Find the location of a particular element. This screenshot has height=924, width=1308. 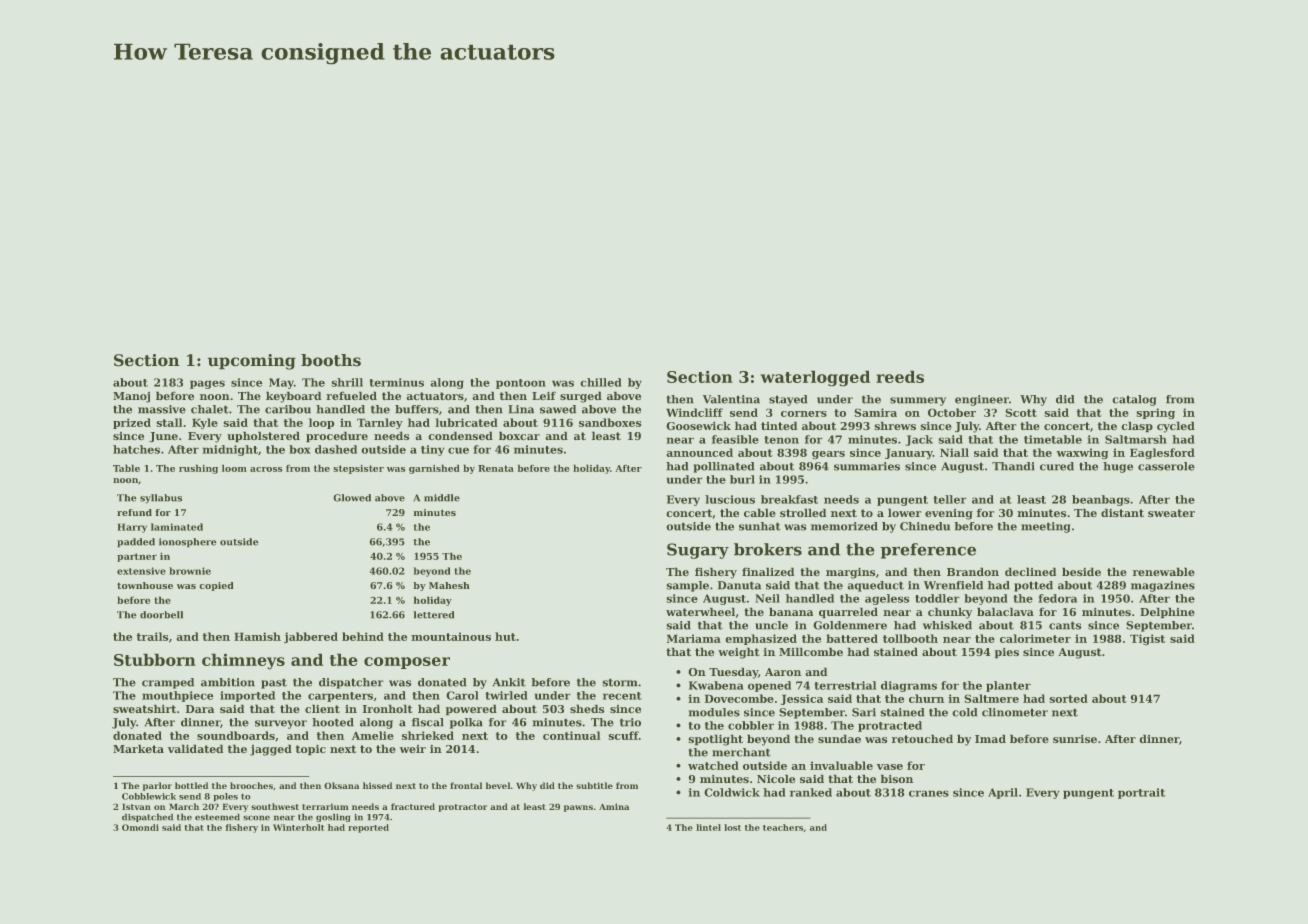

brooches is located at coordinates (251, 785).
